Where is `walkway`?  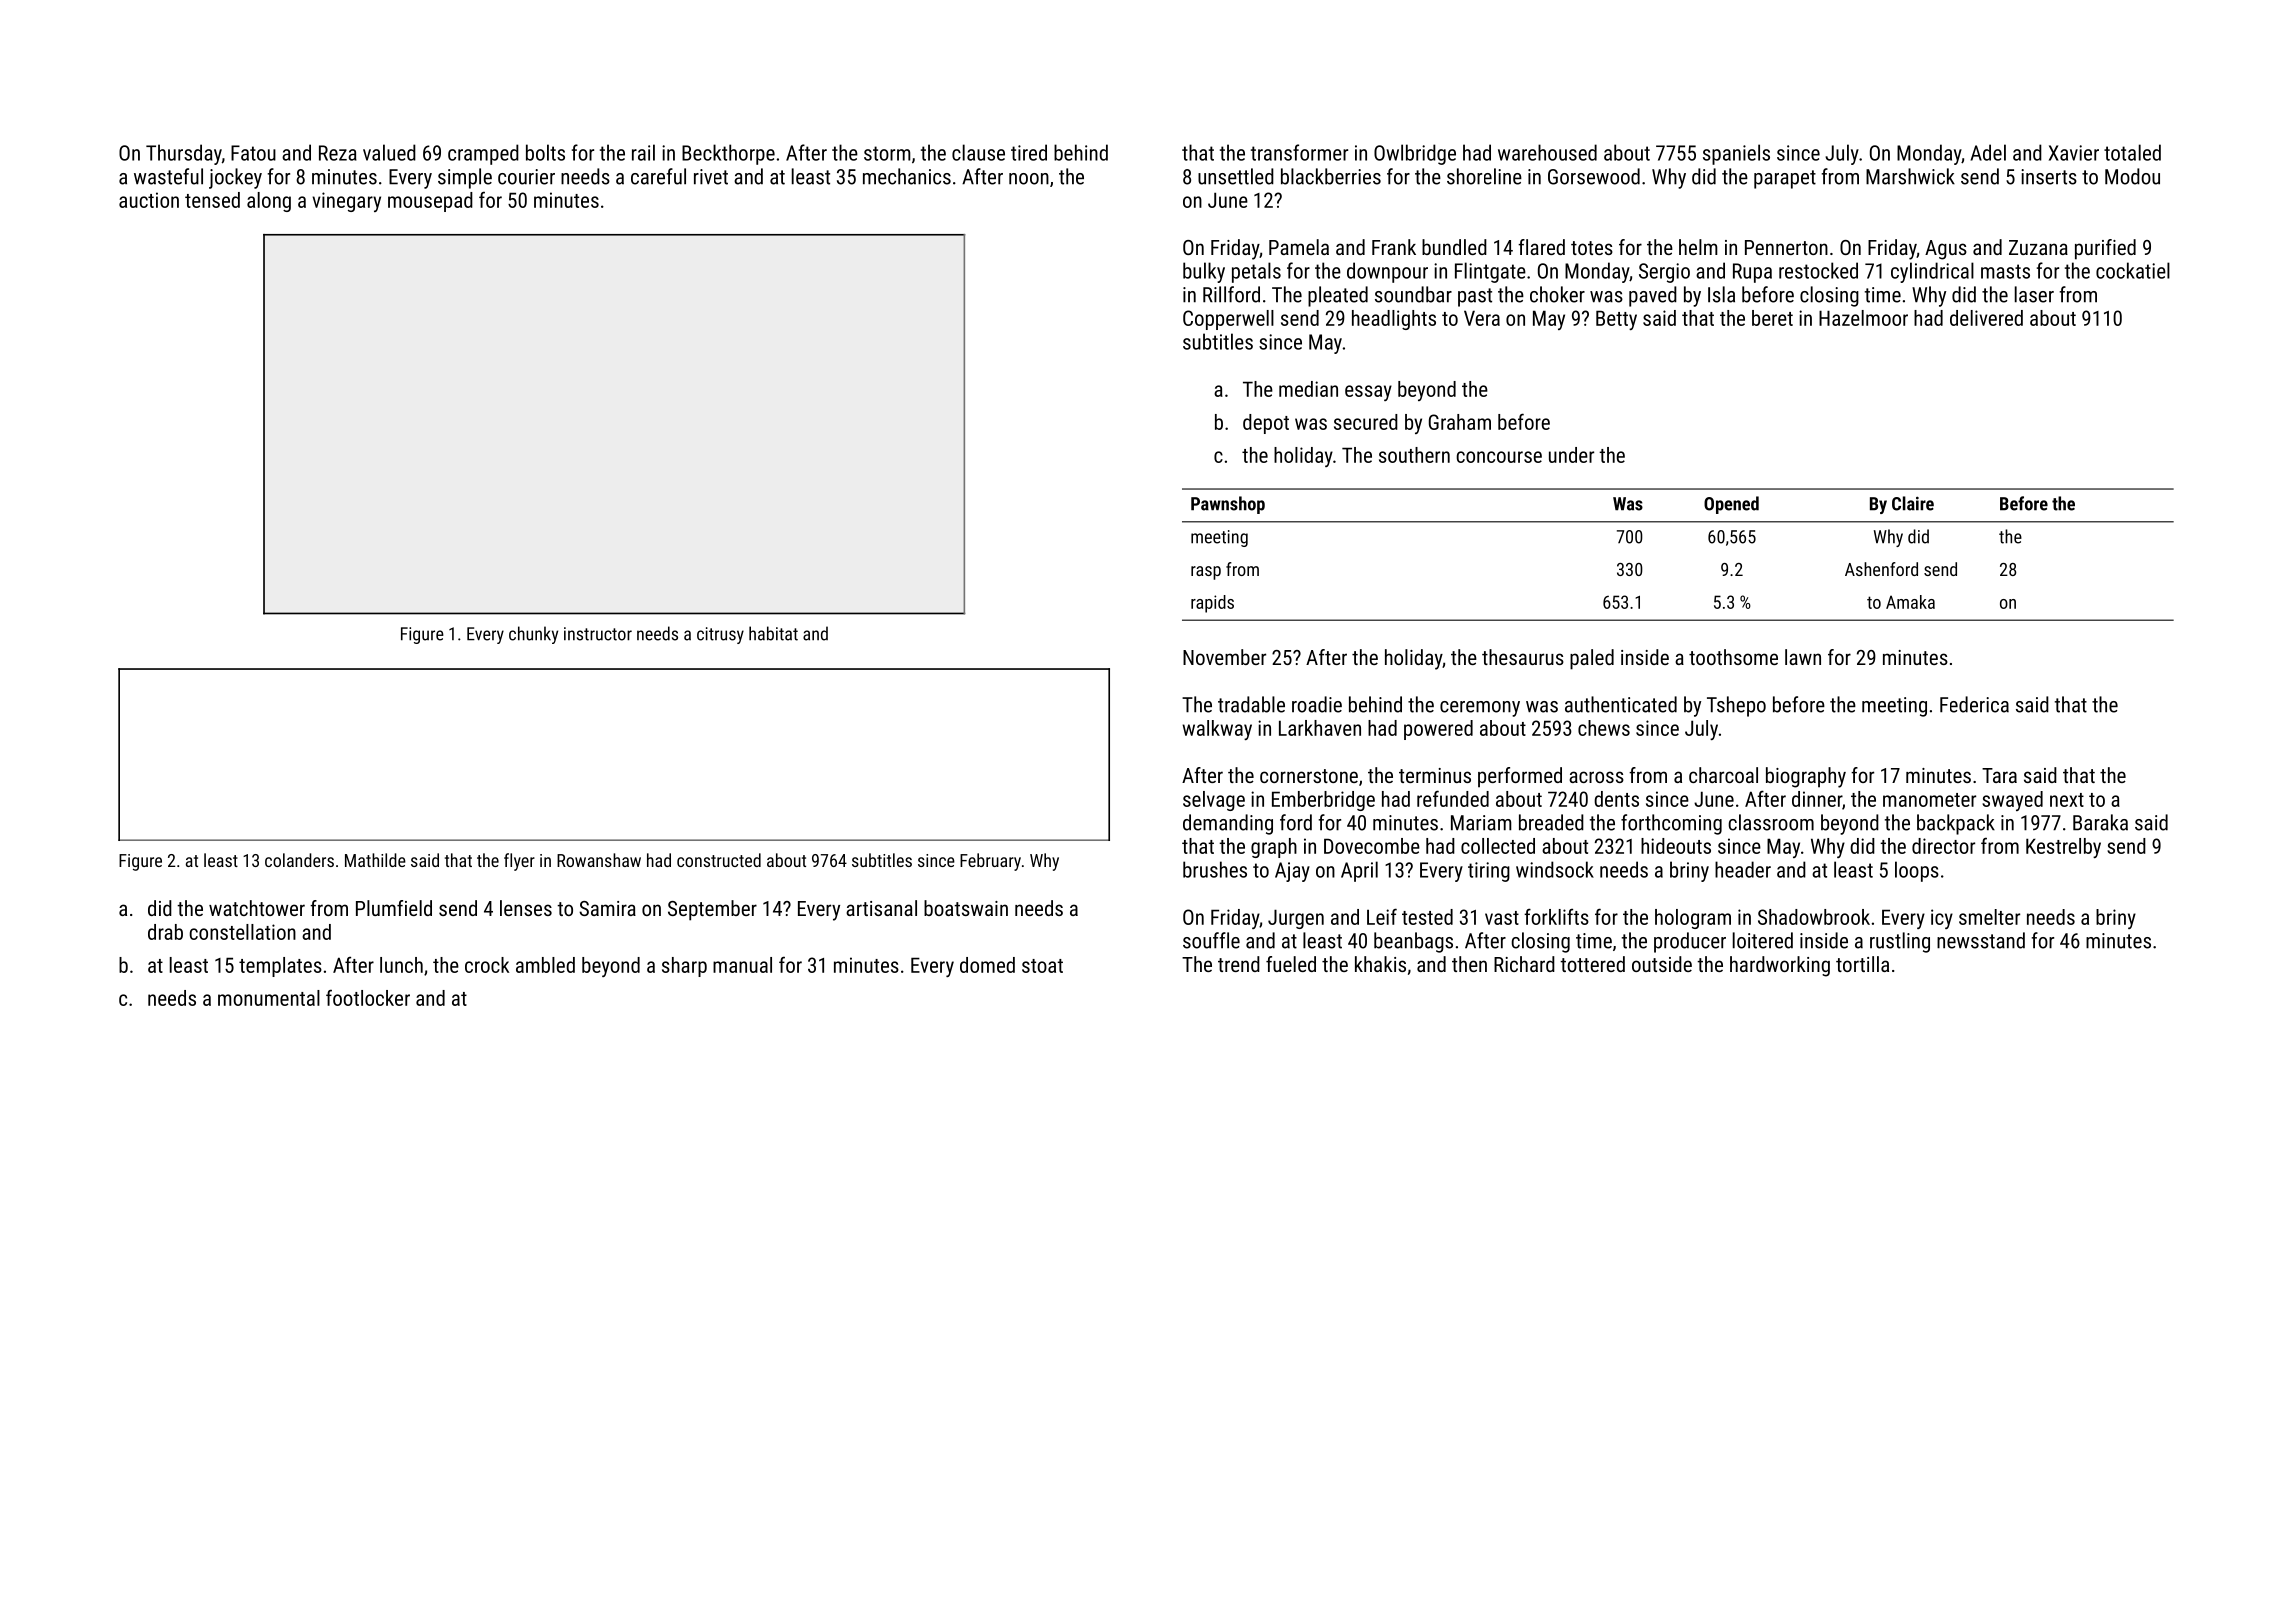 walkway is located at coordinates (1217, 730).
